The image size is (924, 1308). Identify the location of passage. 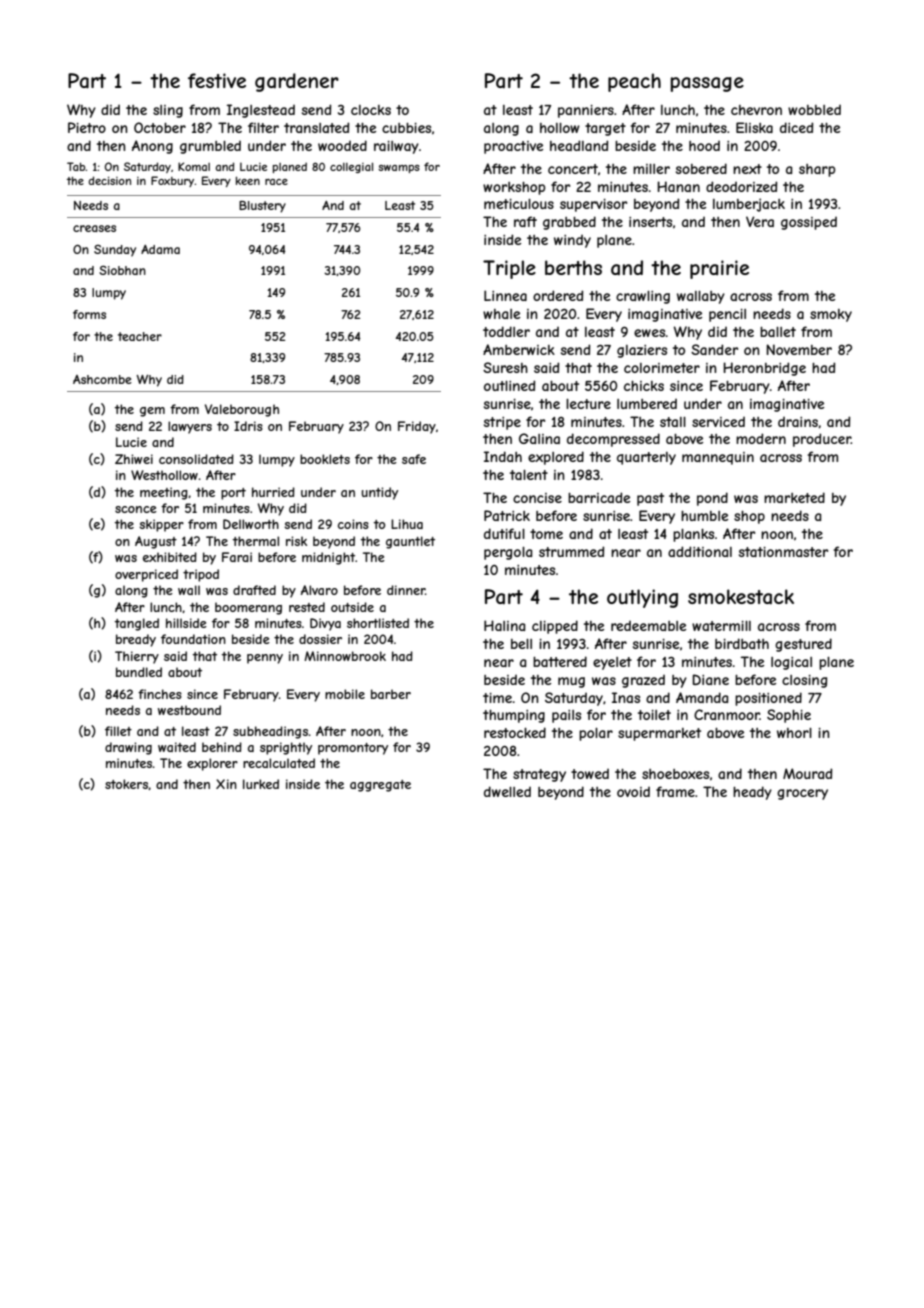
(707, 84).
